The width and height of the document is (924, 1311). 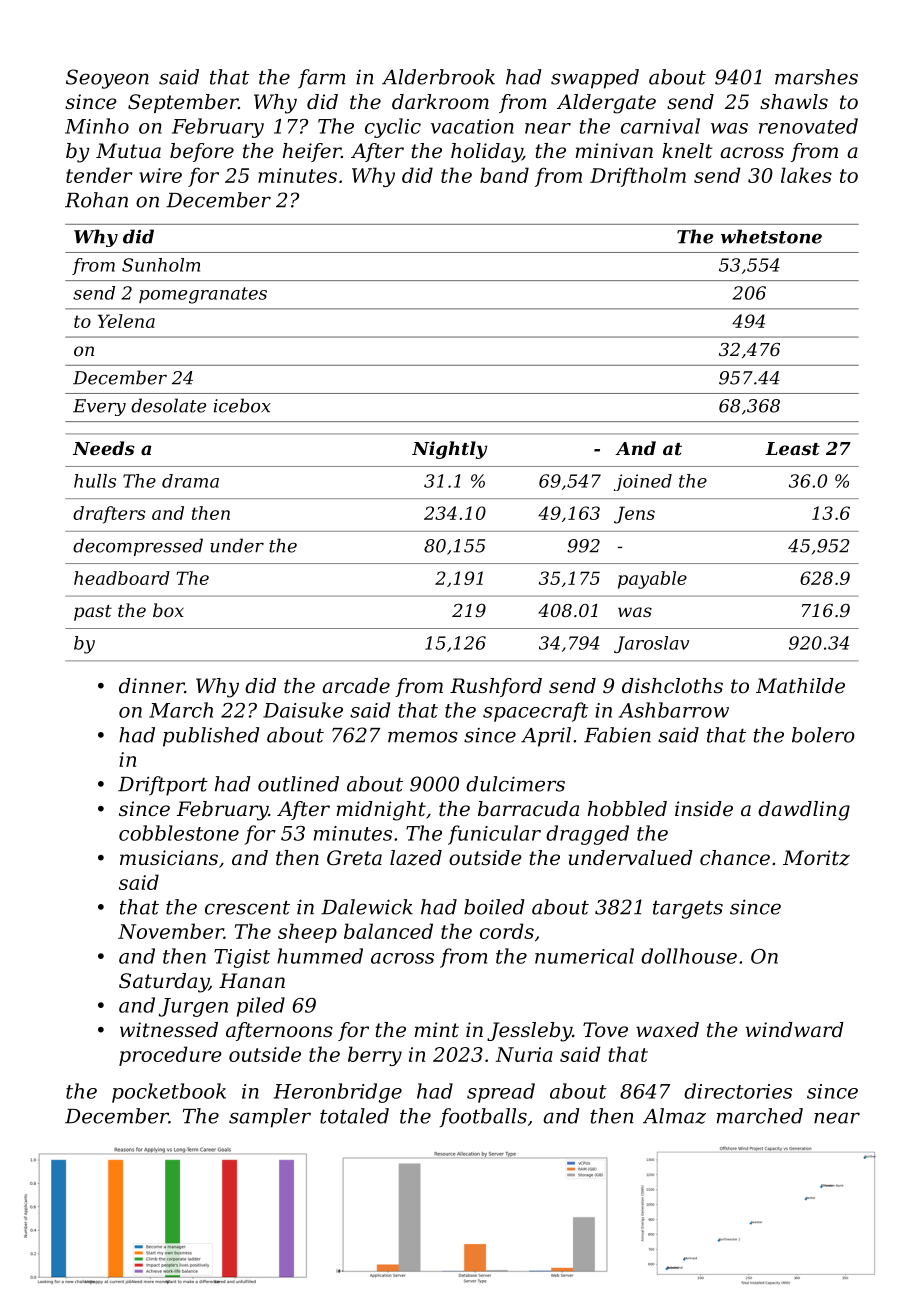 What do you see at coordinates (322, 79) in the document?
I see `farm` at bounding box center [322, 79].
